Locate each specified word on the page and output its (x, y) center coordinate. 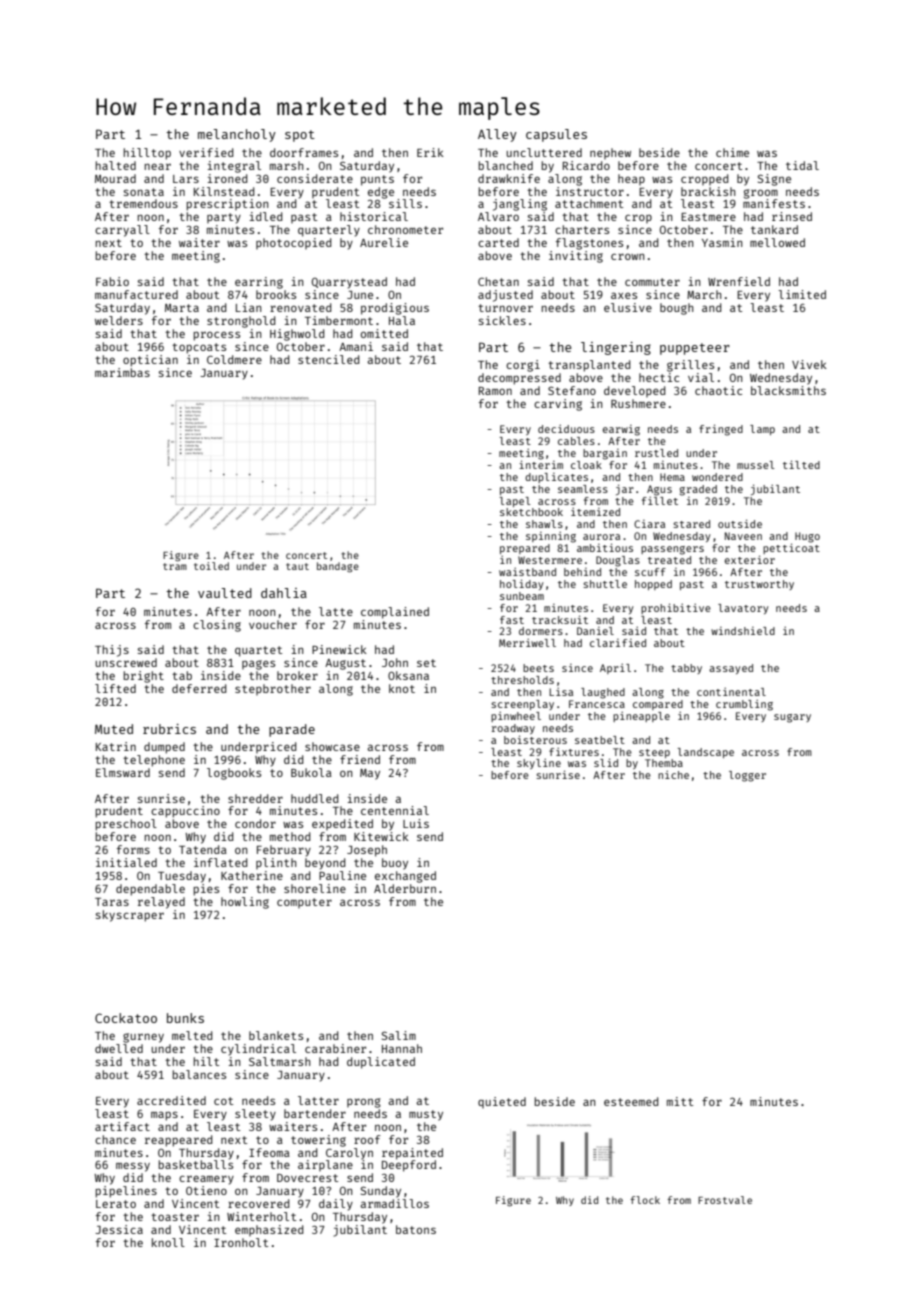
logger (747, 776)
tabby (686, 669)
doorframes (304, 152)
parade (292, 730)
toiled (211, 566)
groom (761, 194)
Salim (399, 1035)
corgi (523, 366)
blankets (276, 1035)
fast (512, 620)
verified (206, 152)
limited (802, 294)
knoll (168, 1242)
